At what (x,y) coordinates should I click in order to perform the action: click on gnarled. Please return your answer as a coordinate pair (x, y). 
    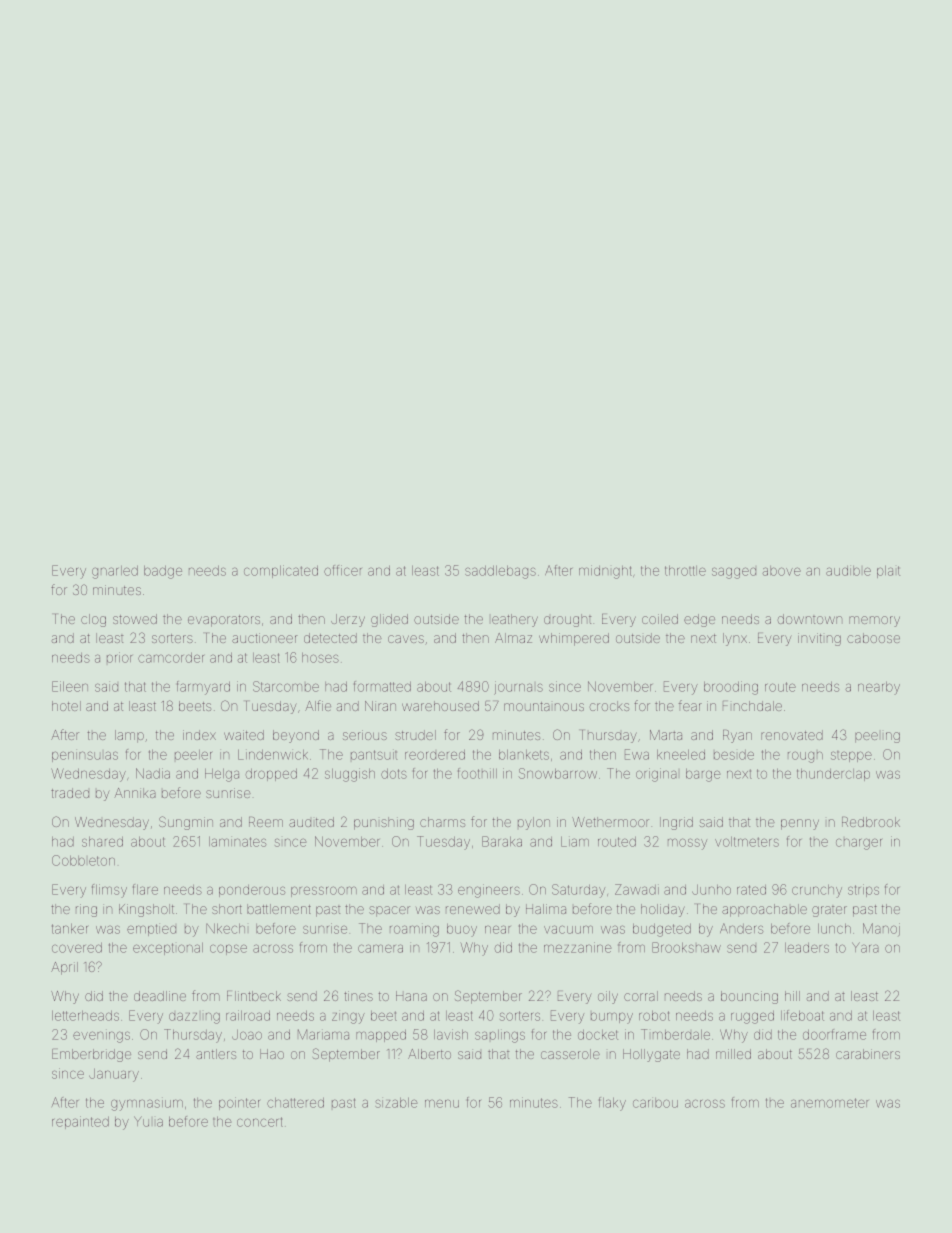
    Looking at the image, I should click on (115, 572).
